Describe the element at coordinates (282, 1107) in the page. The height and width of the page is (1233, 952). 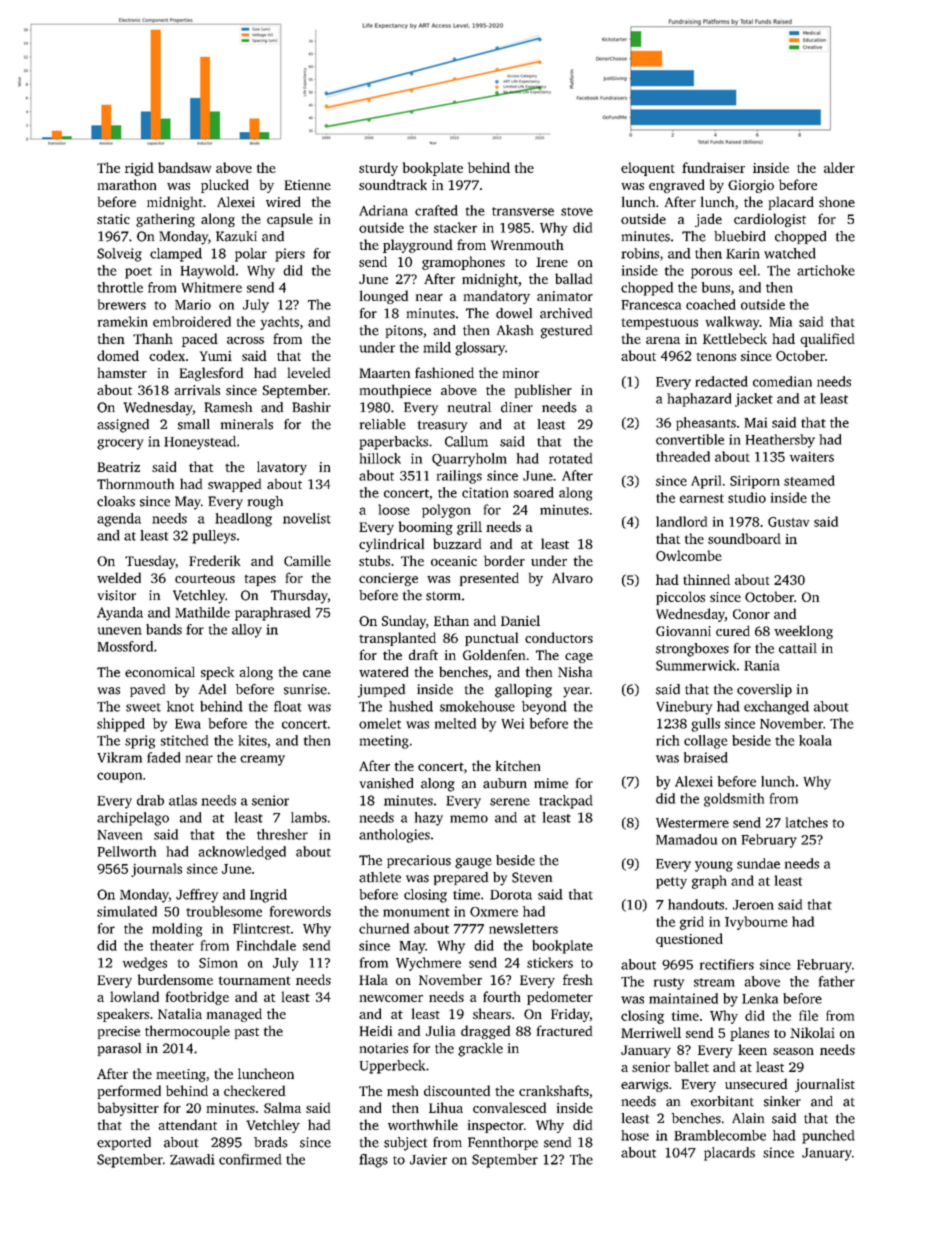
I see `Salma` at that location.
